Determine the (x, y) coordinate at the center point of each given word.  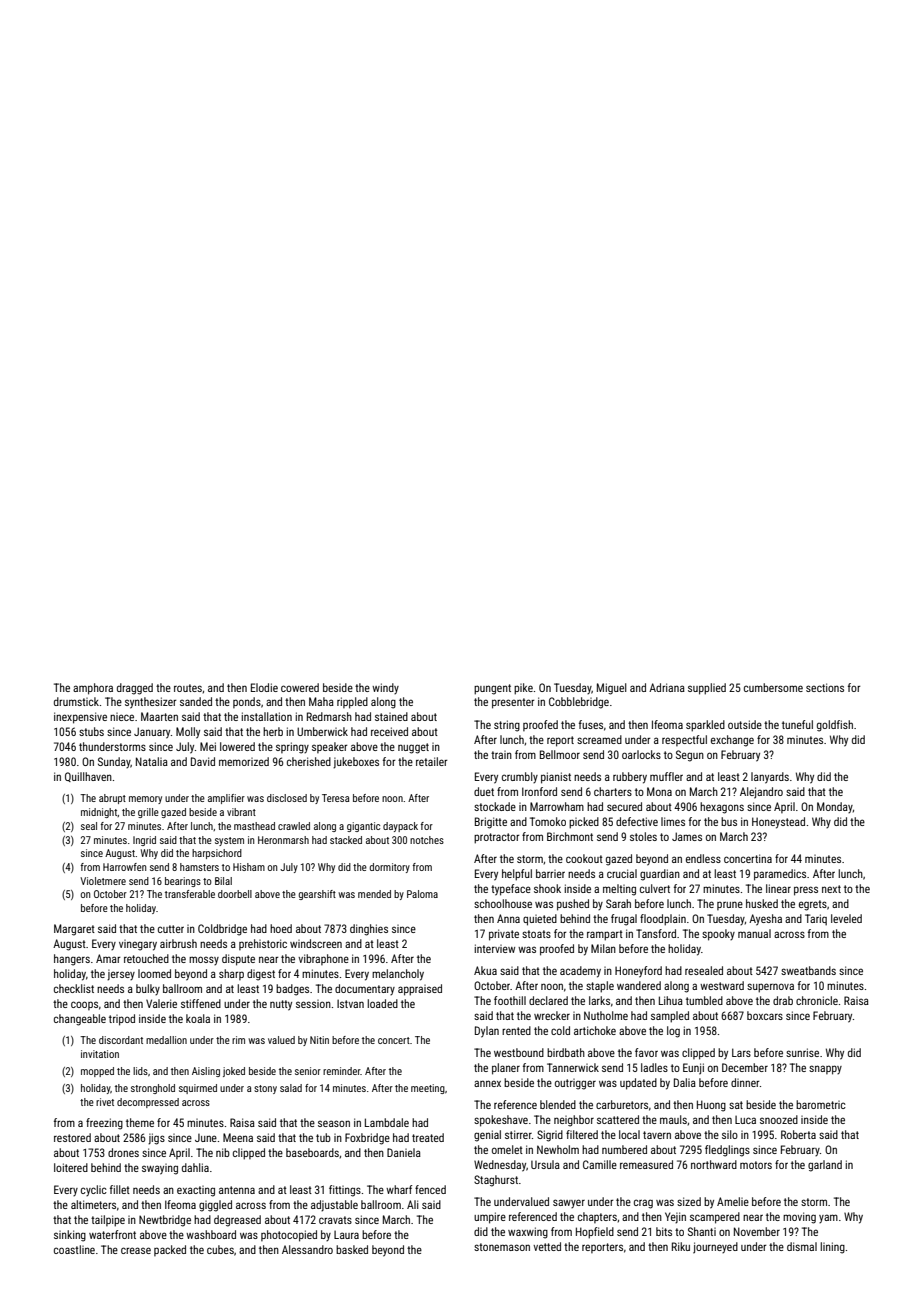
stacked (346, 840)
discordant (121, 1040)
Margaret (74, 930)
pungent (492, 689)
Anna (508, 918)
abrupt (112, 799)
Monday (835, 807)
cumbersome (773, 687)
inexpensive (80, 718)
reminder (342, 1071)
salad (291, 1088)
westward (722, 985)
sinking (70, 1236)
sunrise (802, 1052)
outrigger (575, 1084)
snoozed (779, 1119)
